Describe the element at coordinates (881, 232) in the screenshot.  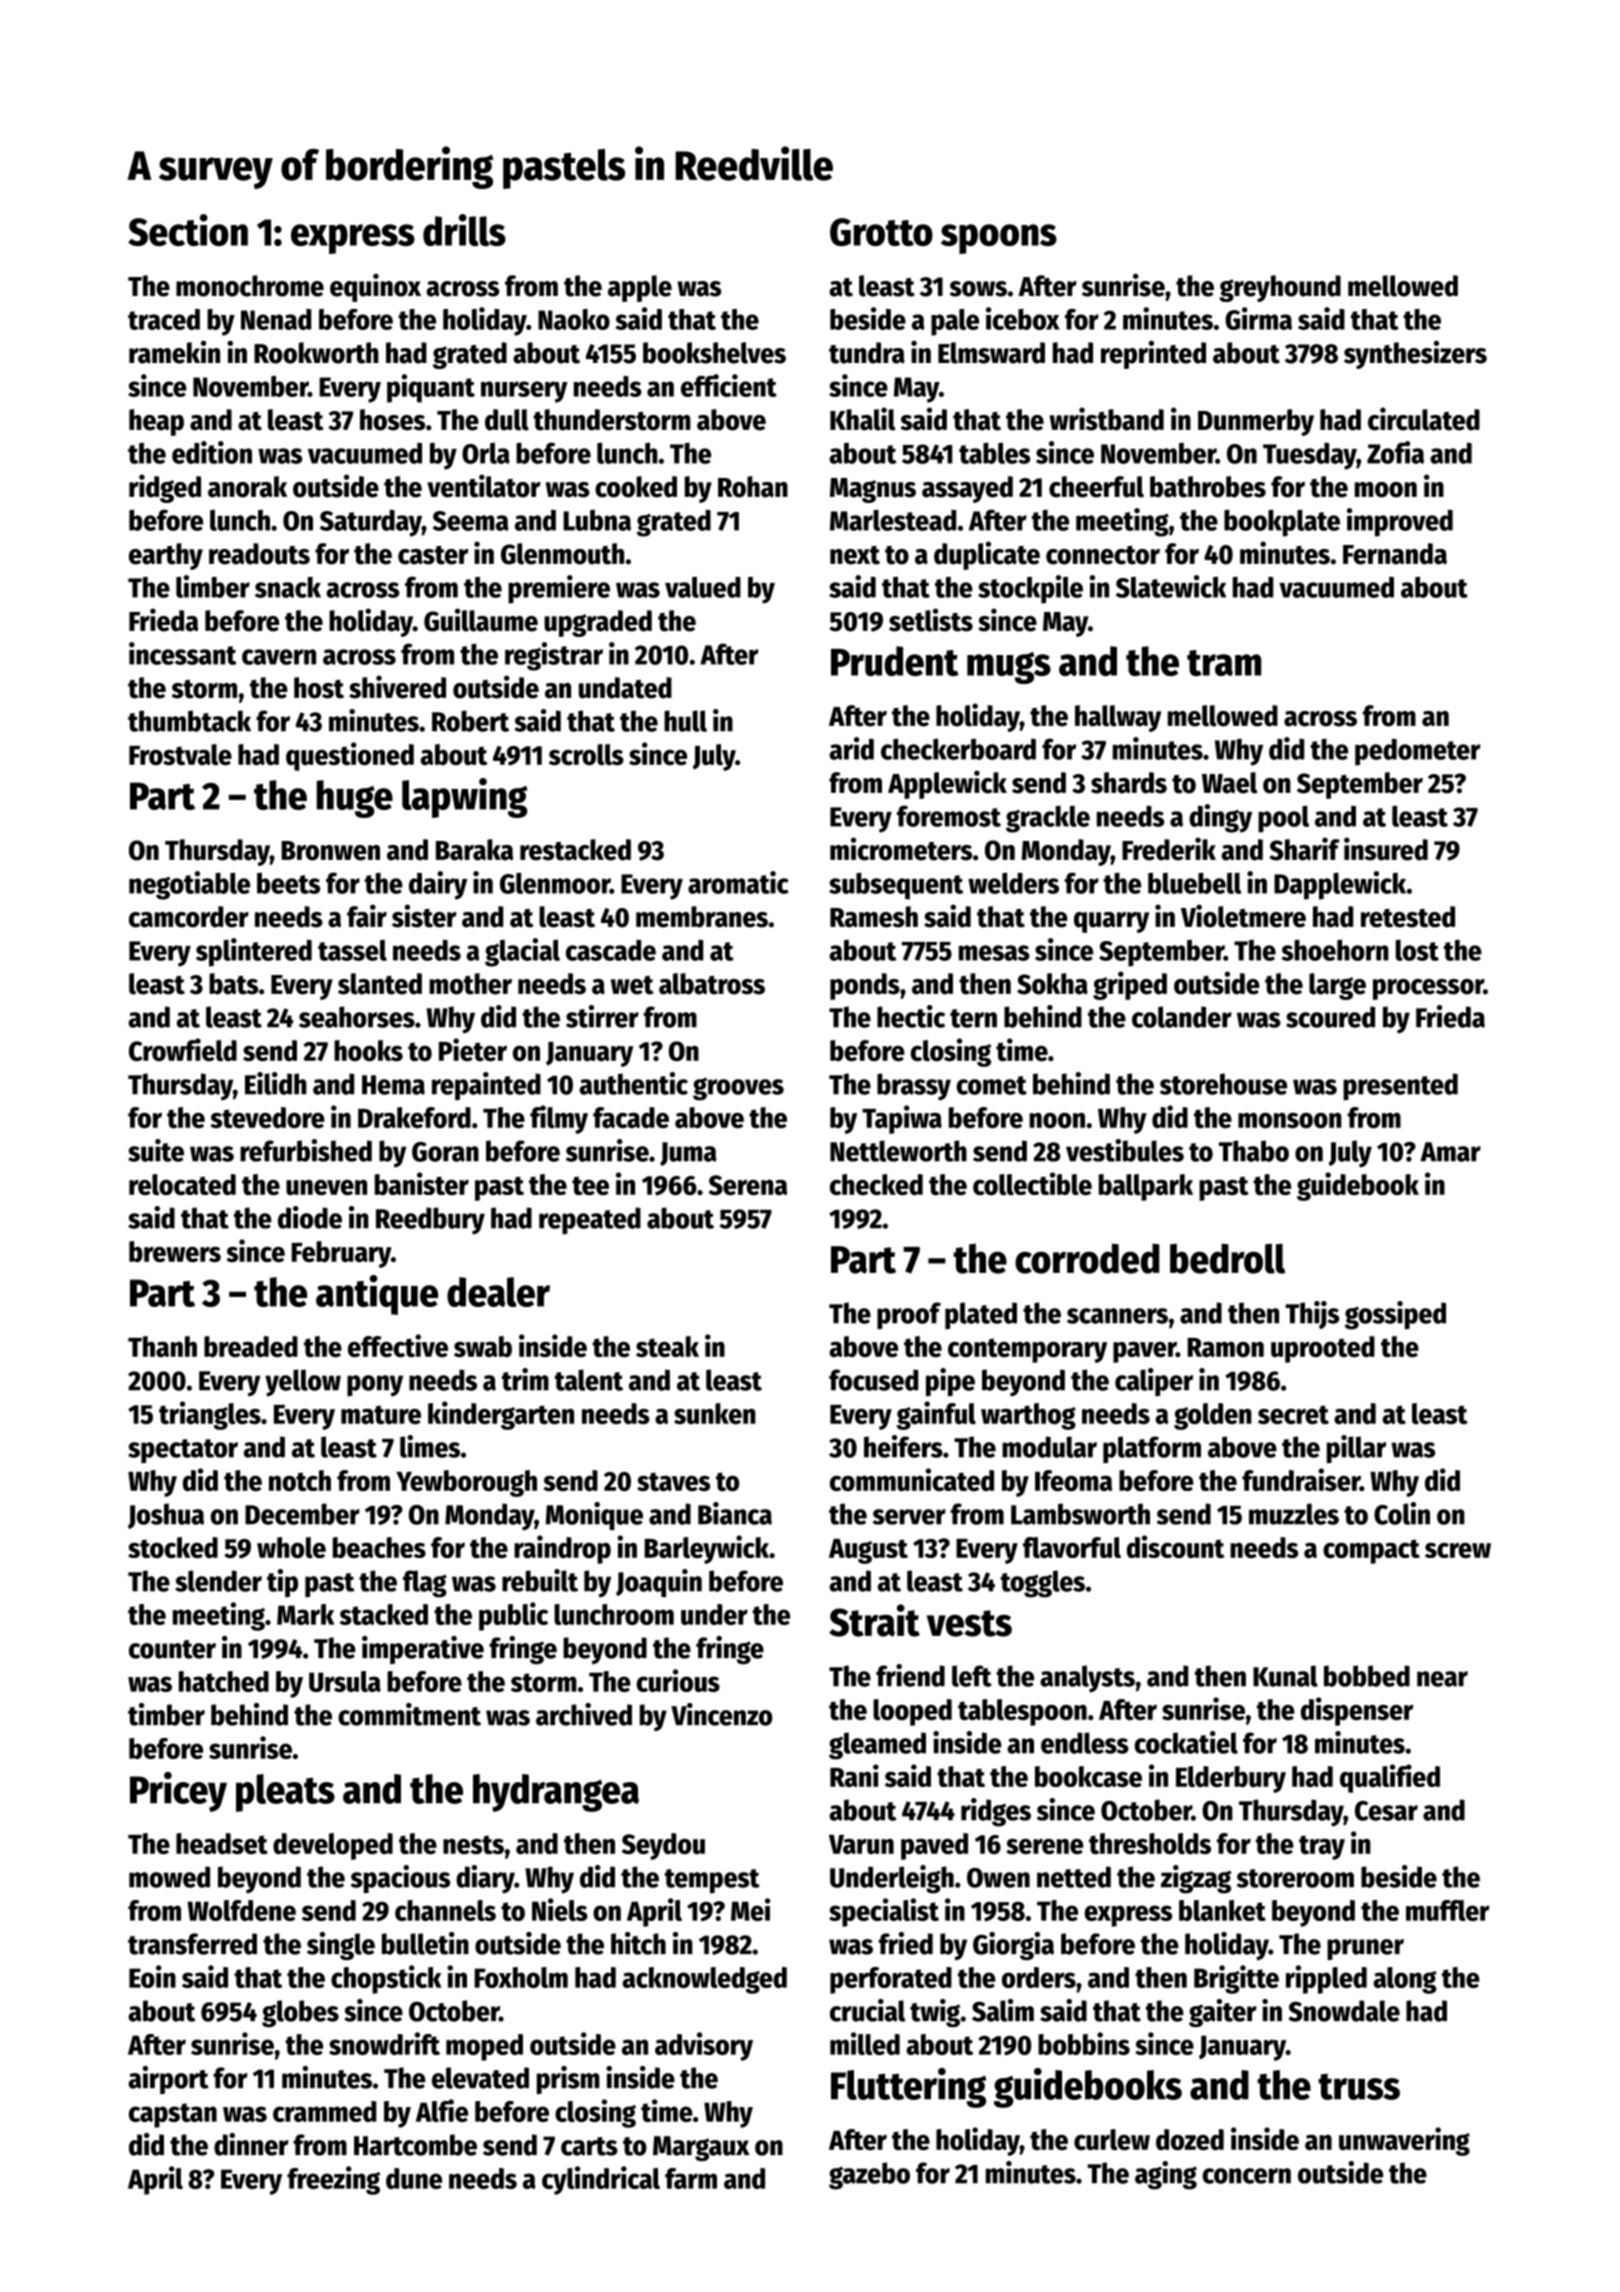
I see `Grotto` at that location.
